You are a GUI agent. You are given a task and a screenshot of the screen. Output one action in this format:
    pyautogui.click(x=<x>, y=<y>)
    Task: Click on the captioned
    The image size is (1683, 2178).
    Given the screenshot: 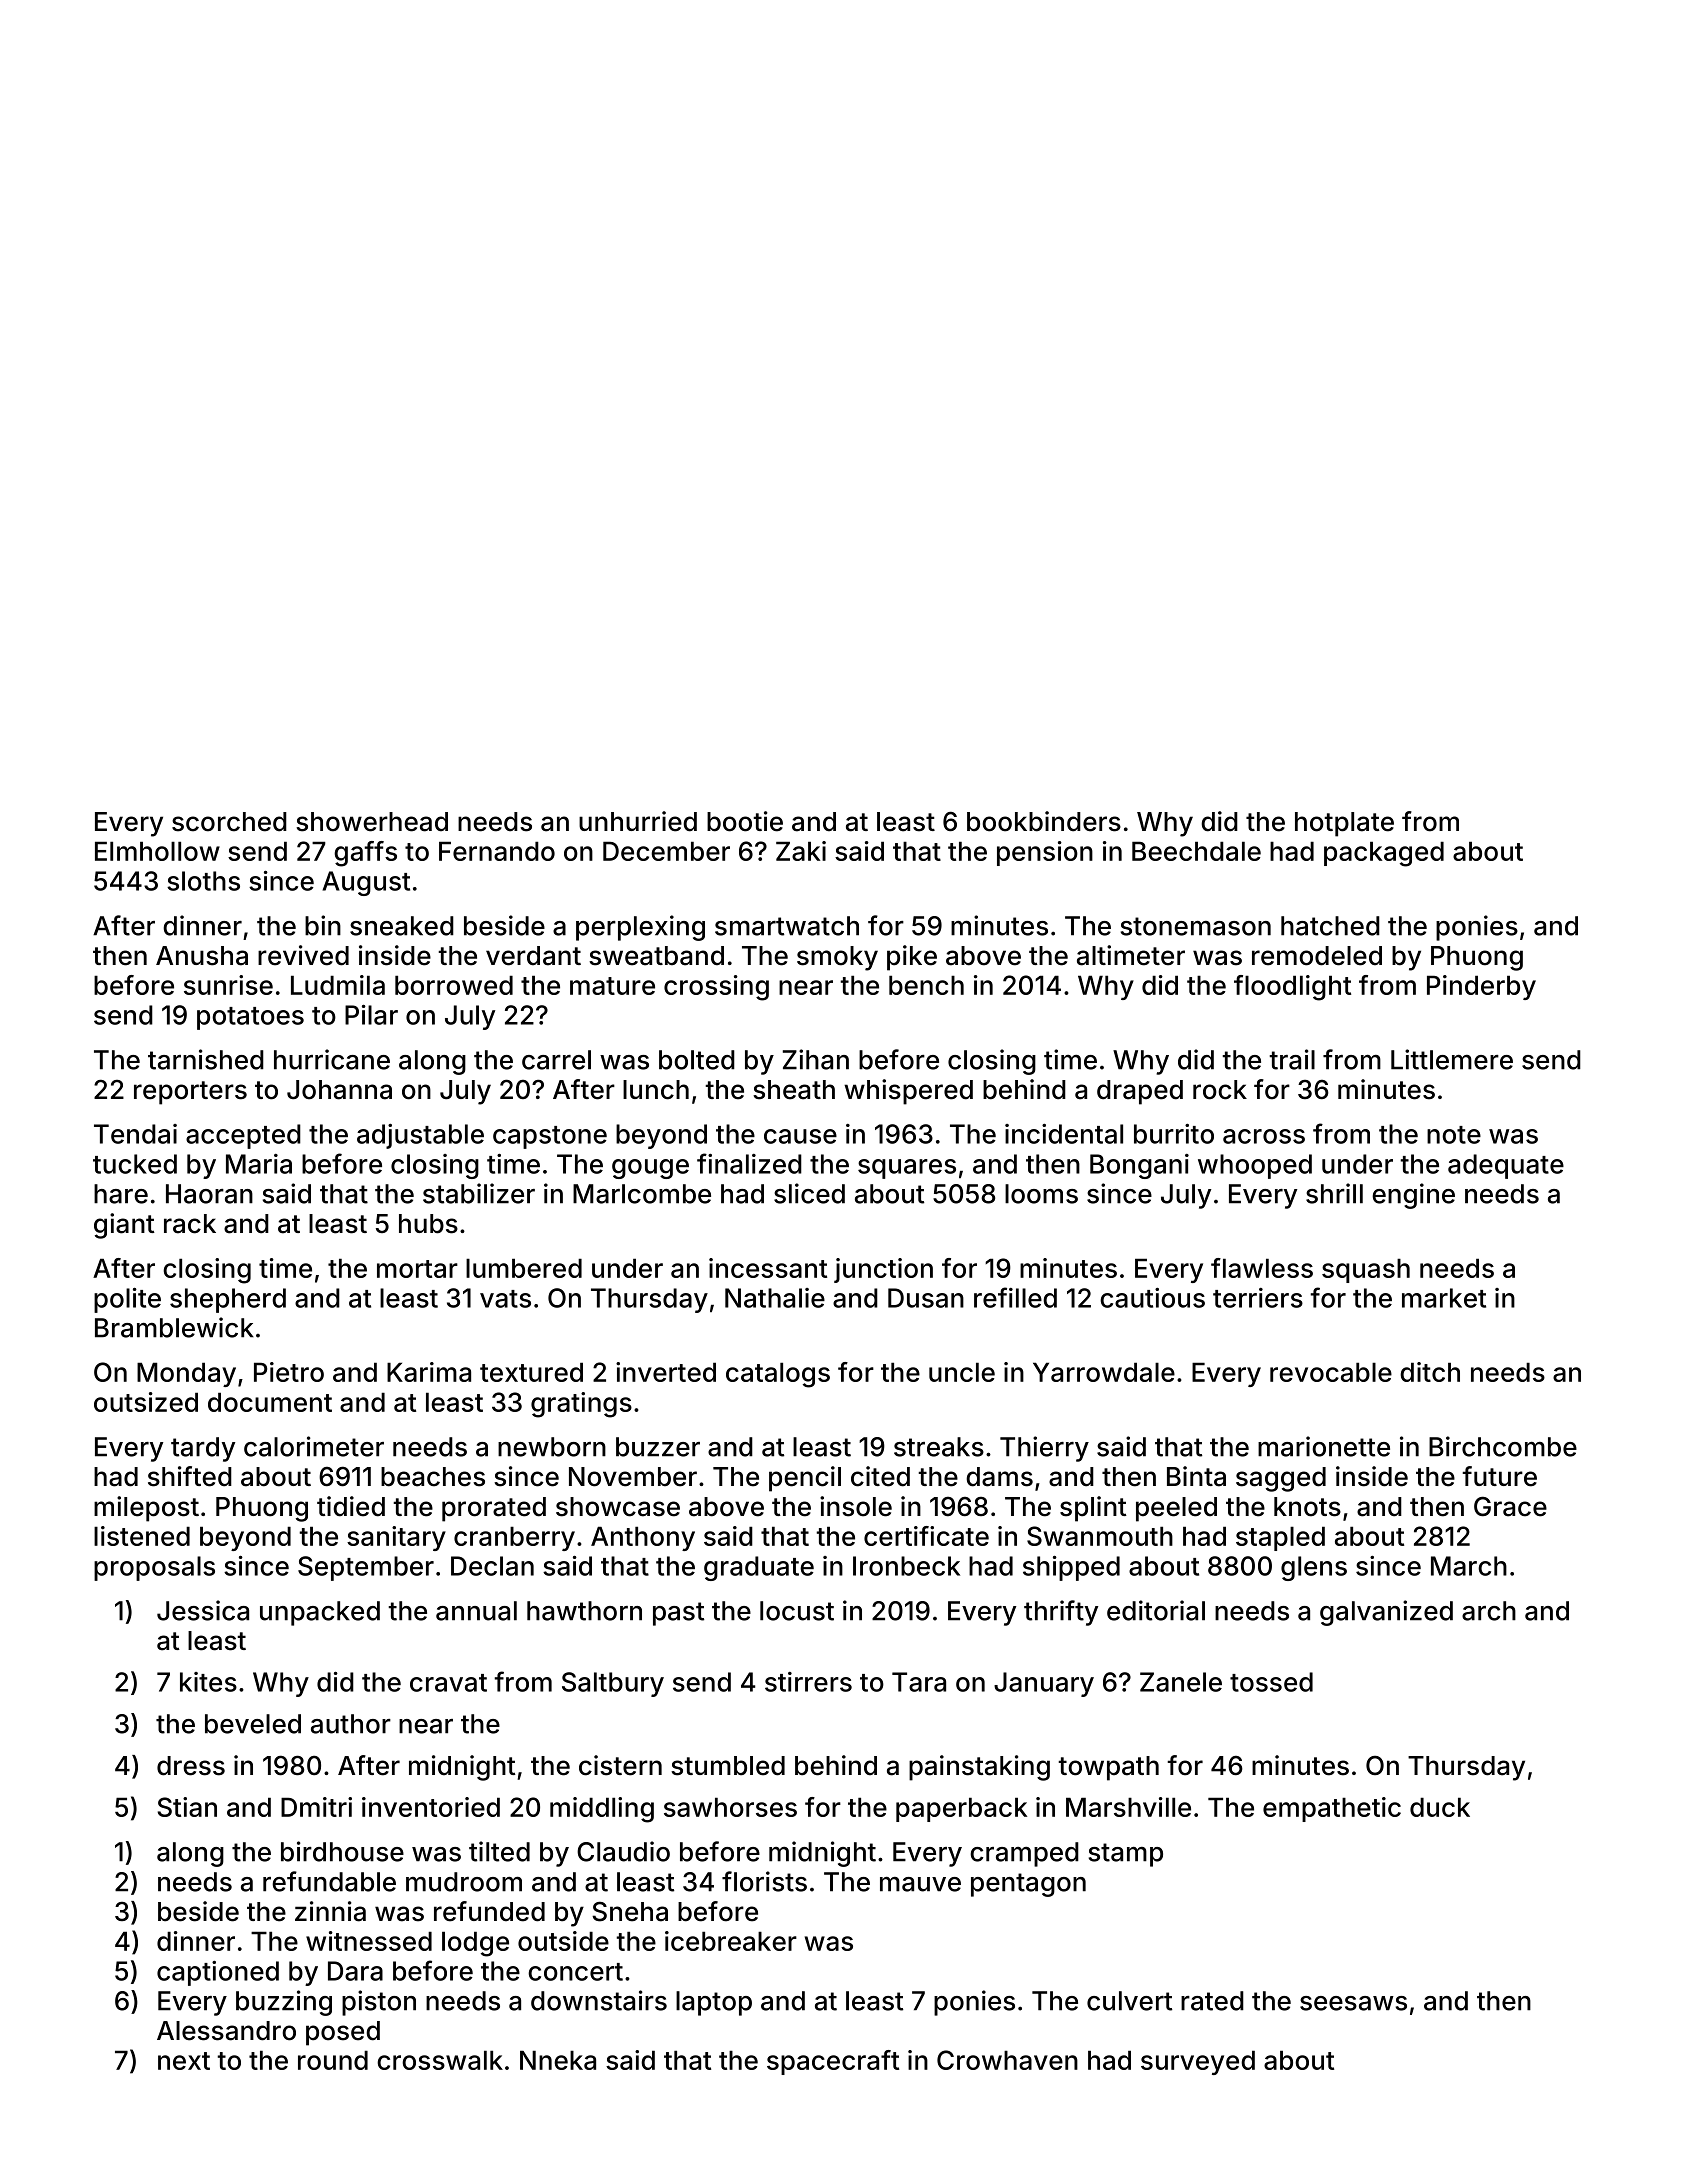 What is the action you would take?
    pyautogui.click(x=218, y=1973)
